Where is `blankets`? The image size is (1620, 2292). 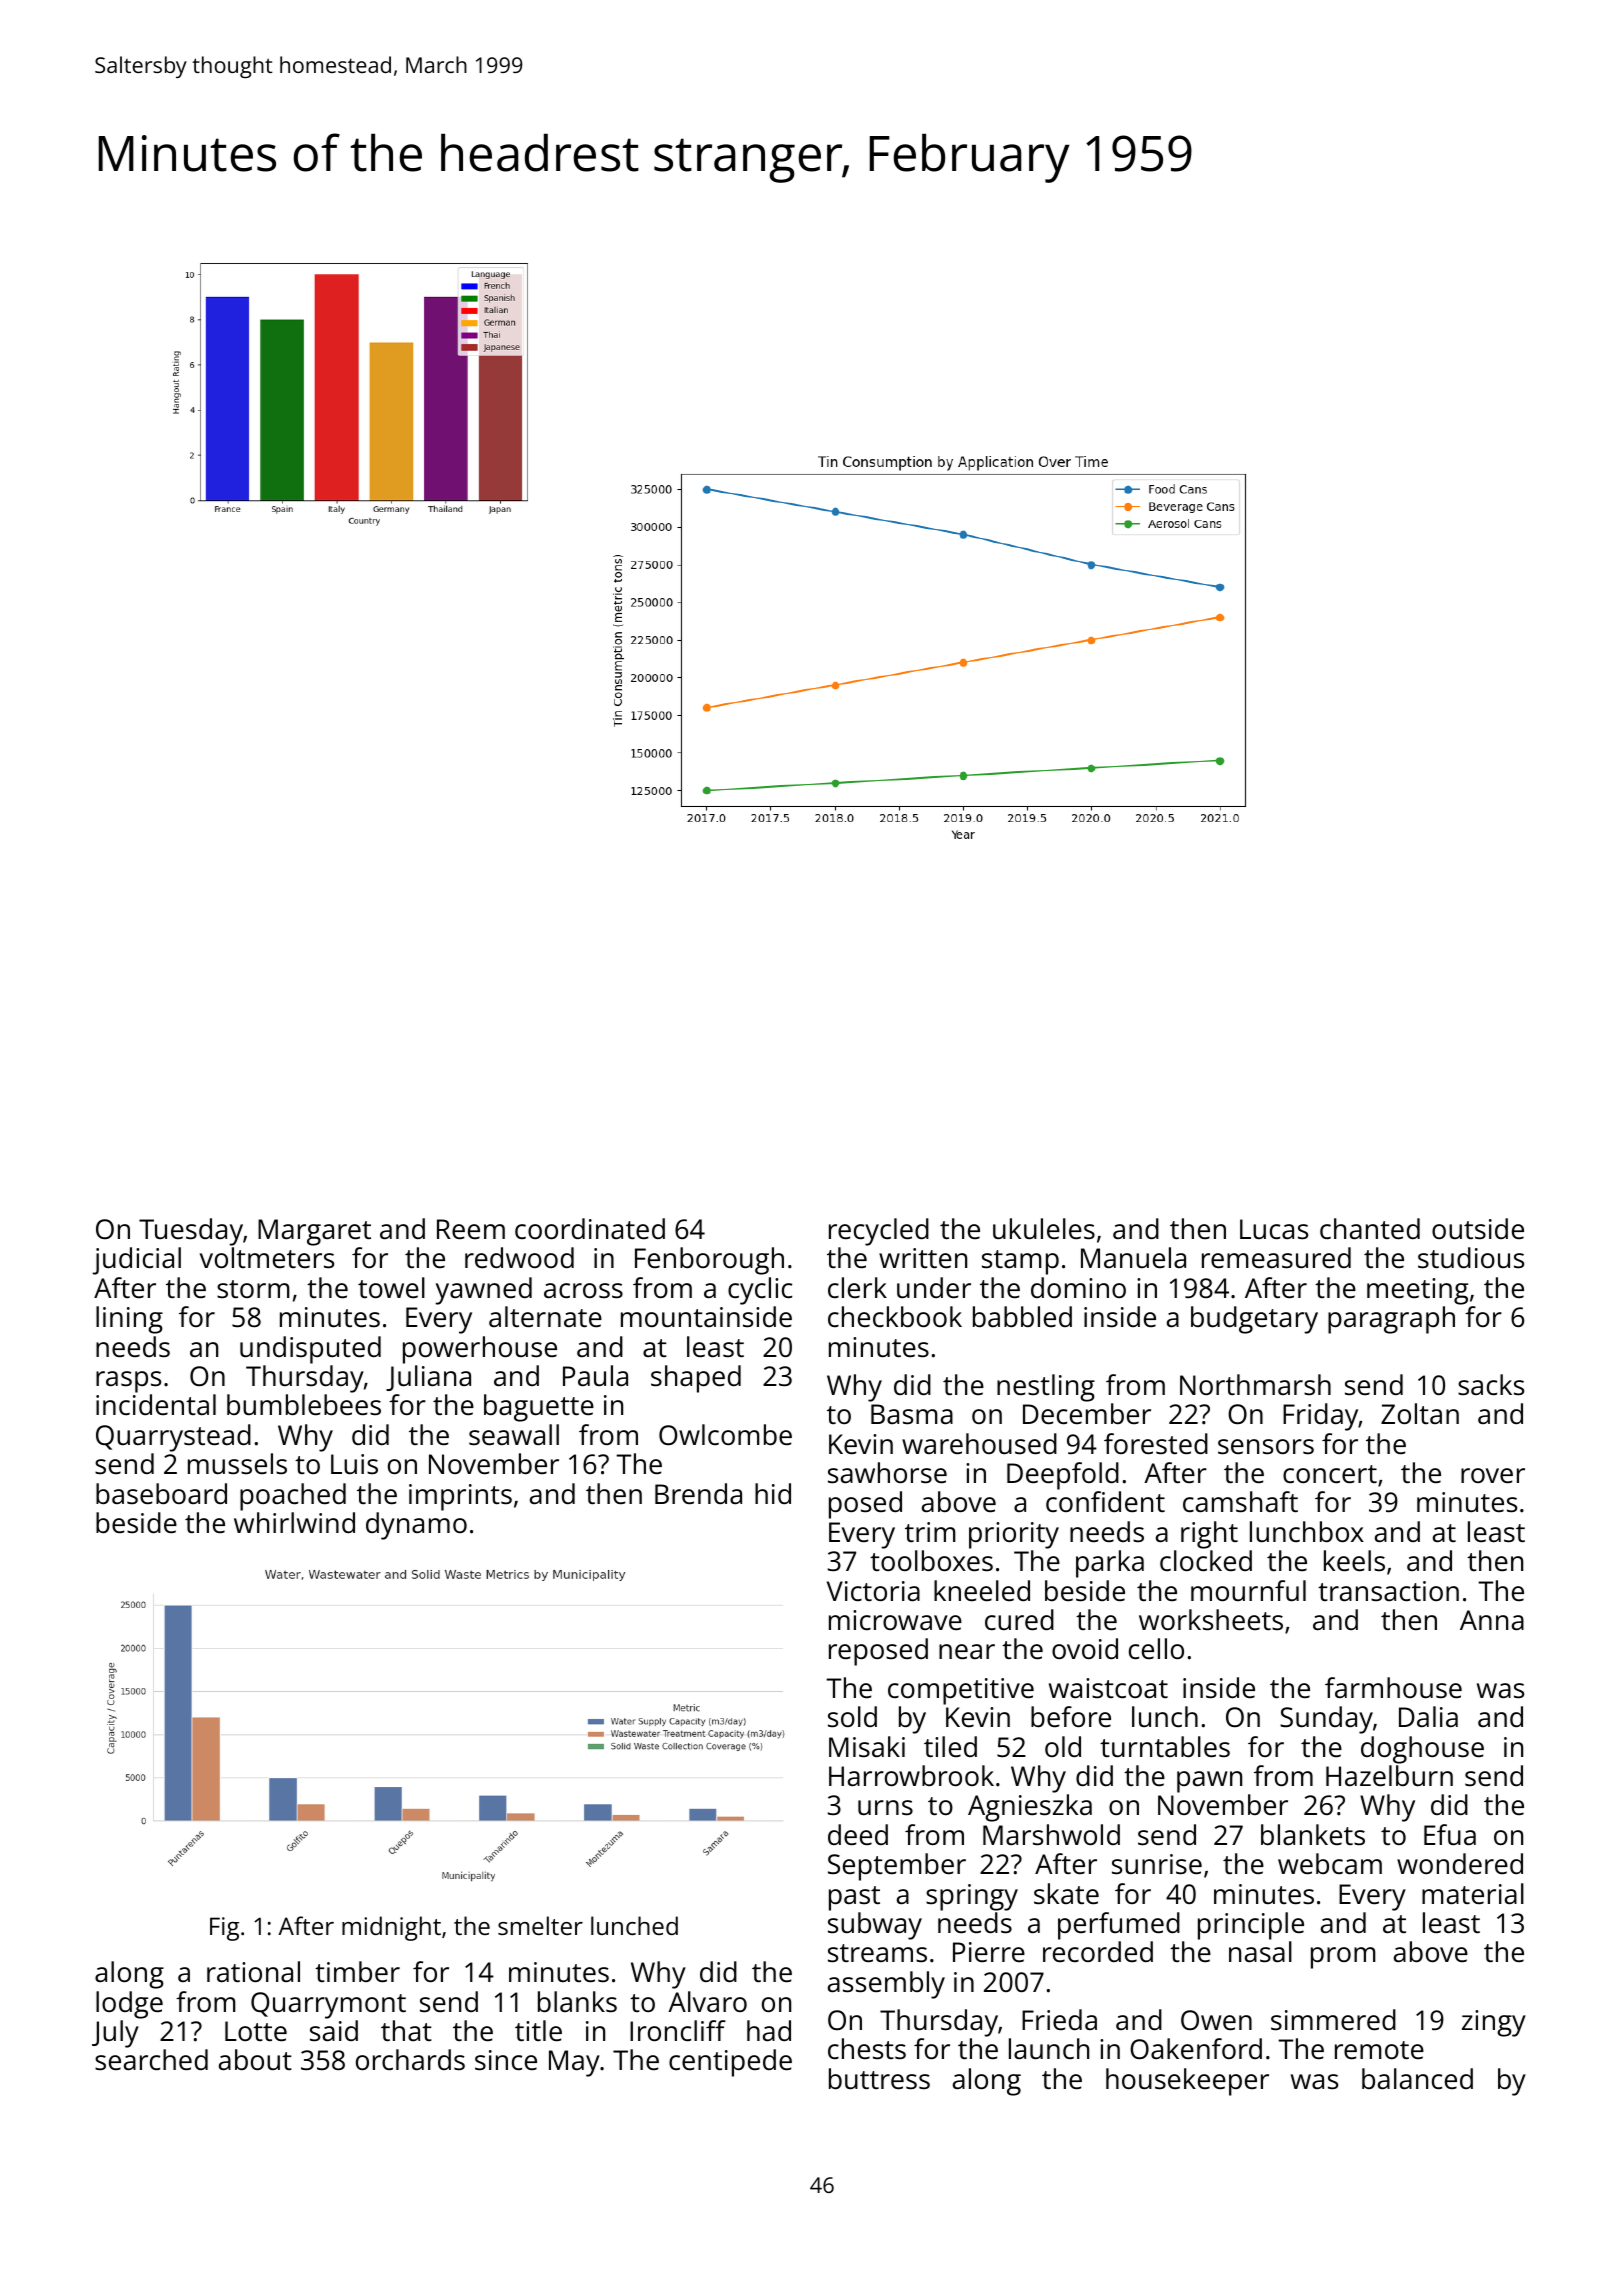 blankets is located at coordinates (1313, 1834).
